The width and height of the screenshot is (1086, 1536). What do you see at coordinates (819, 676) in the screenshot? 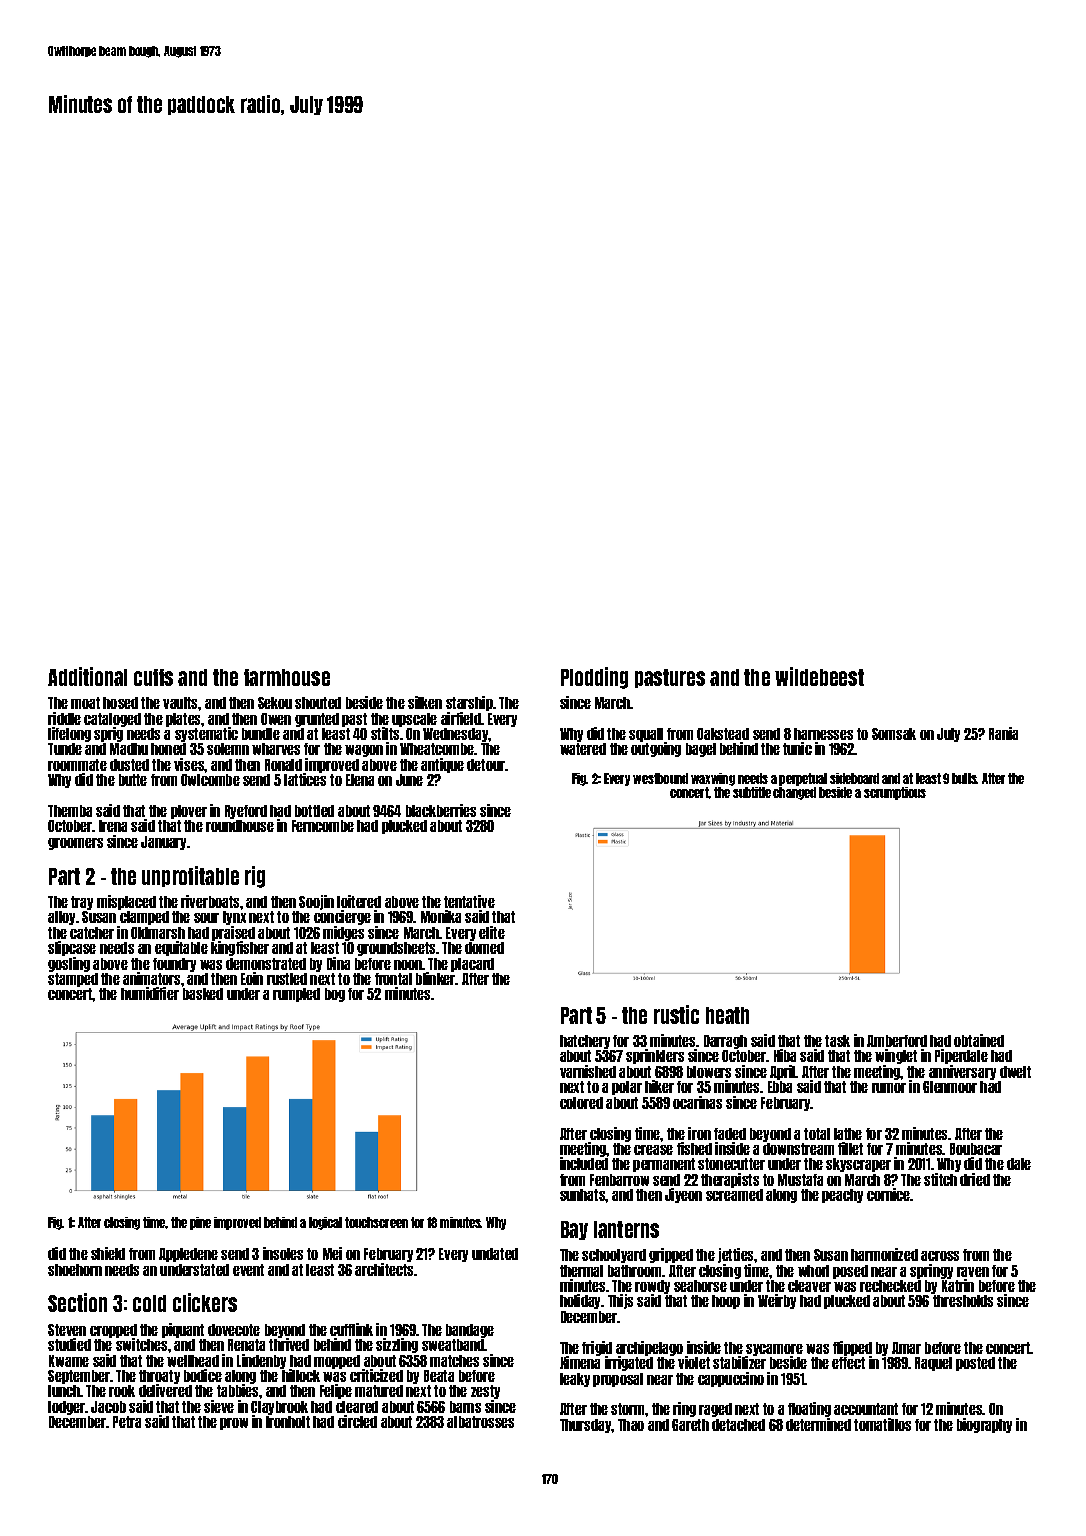
I see `wildebeest` at bounding box center [819, 676].
